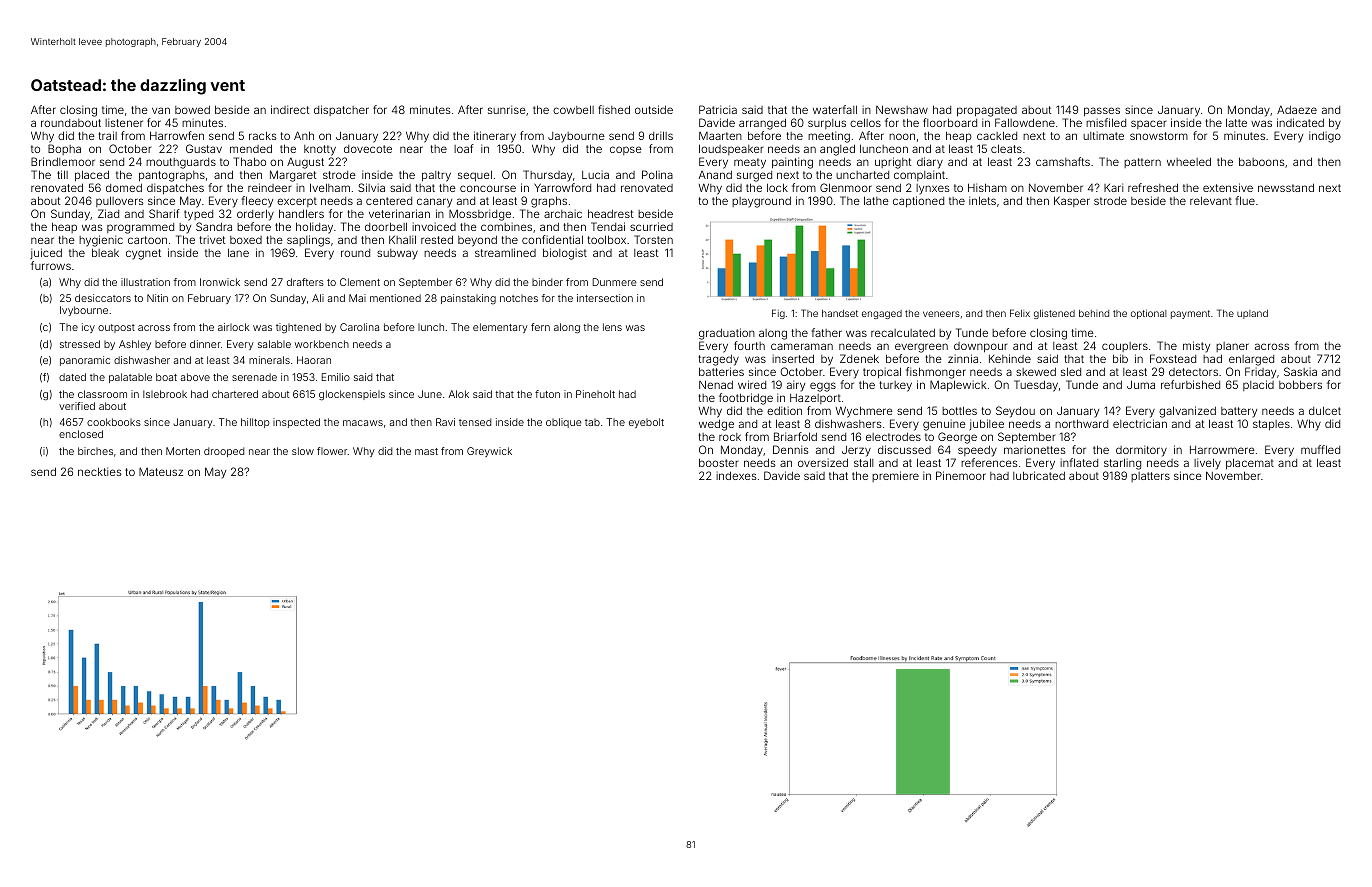  I want to click on Adaeze, so click(1297, 110).
